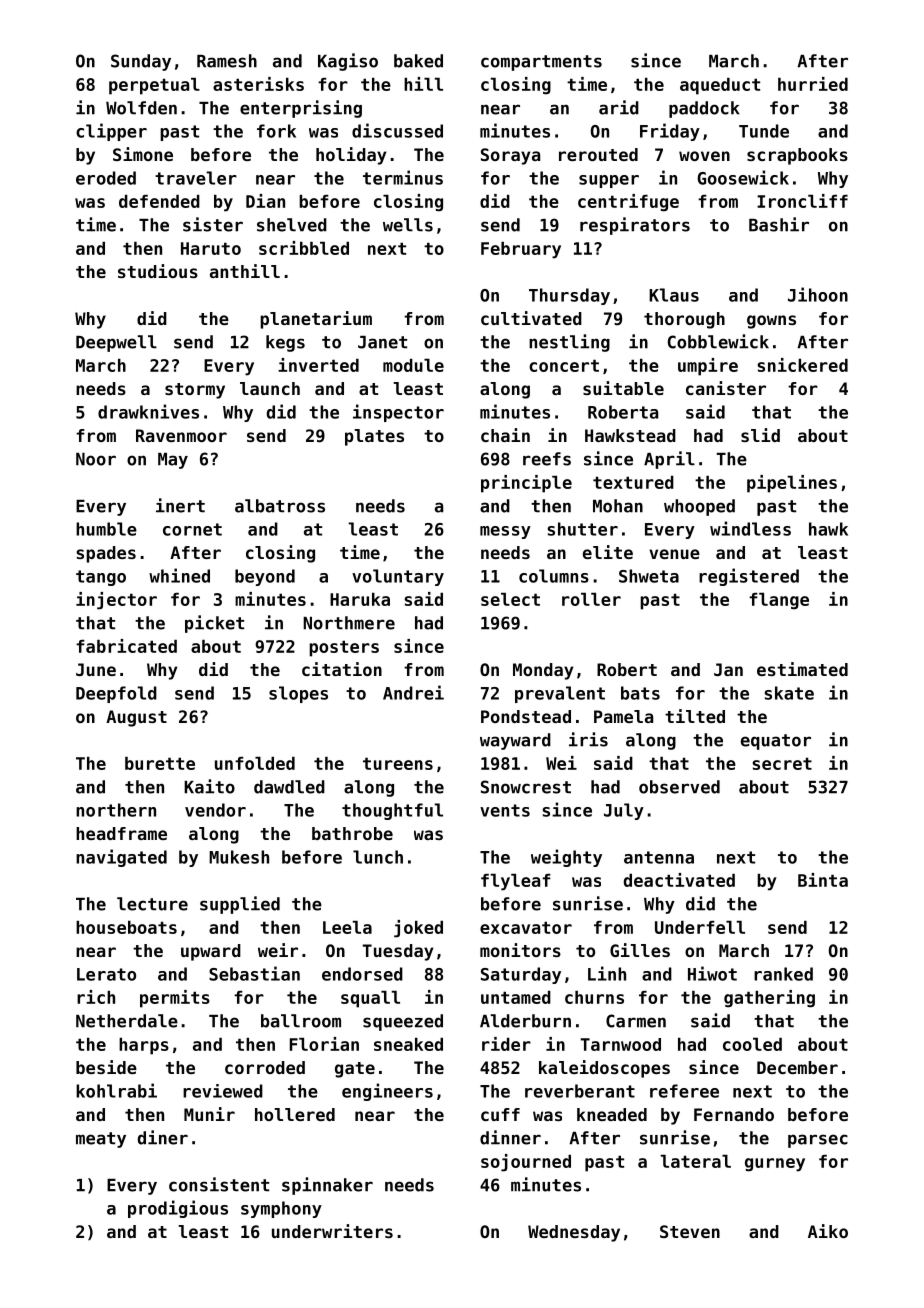 The width and height of the screenshot is (924, 1308). What do you see at coordinates (227, 61) in the screenshot?
I see `Ramesh` at bounding box center [227, 61].
